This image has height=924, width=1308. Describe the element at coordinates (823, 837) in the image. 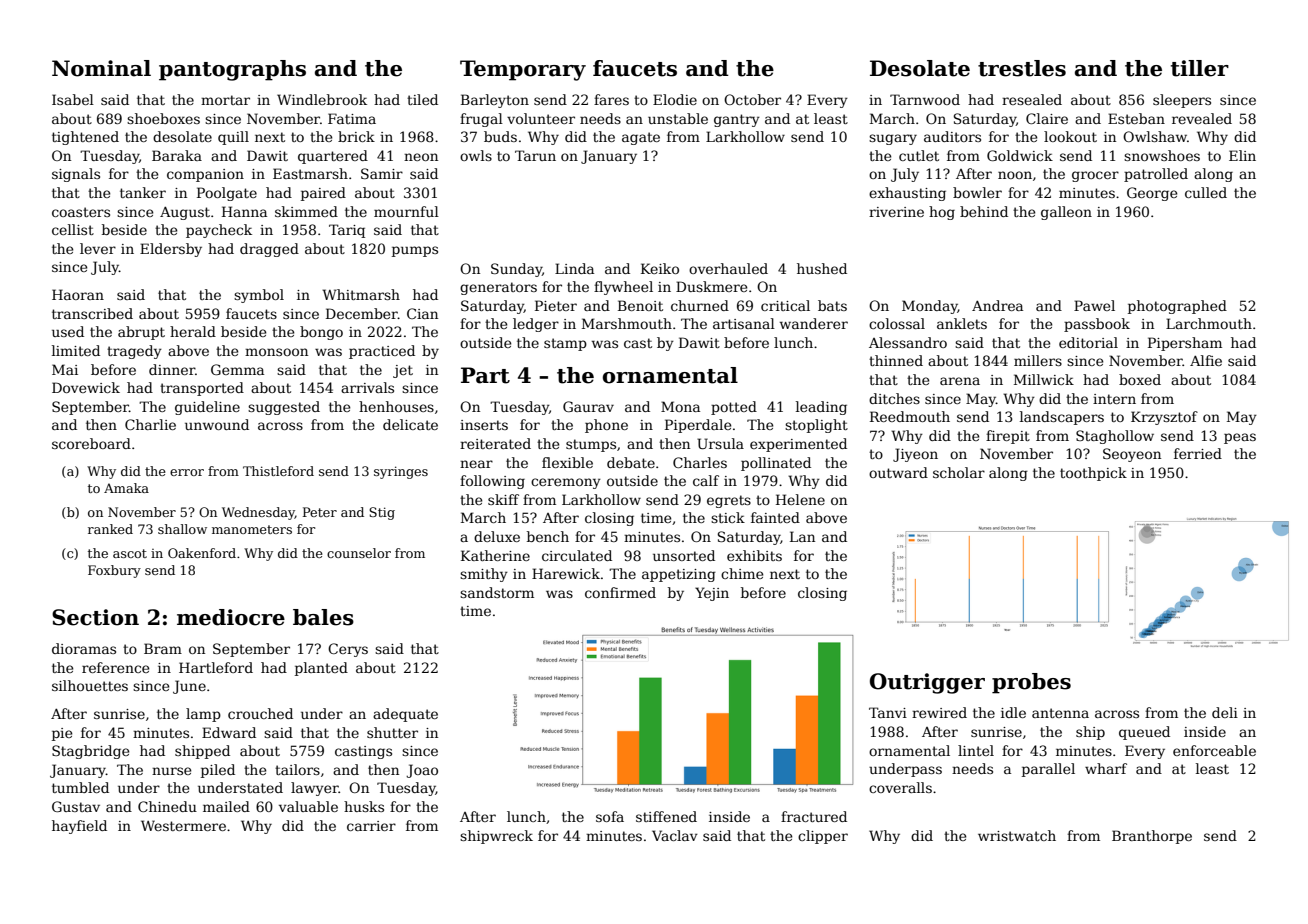

I see `clipper` at that location.
